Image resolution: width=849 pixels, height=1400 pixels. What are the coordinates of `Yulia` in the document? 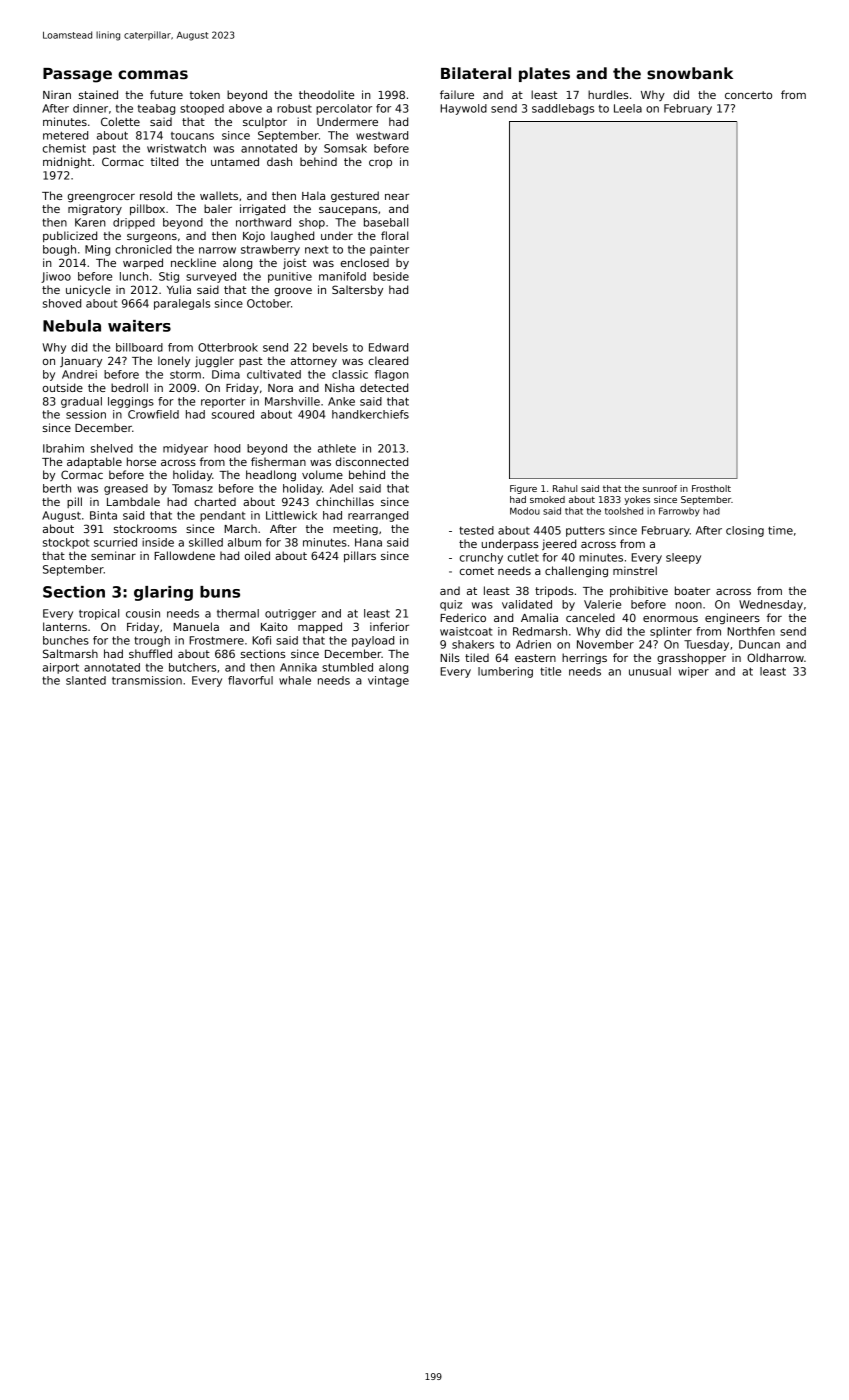 It's located at (179, 289).
